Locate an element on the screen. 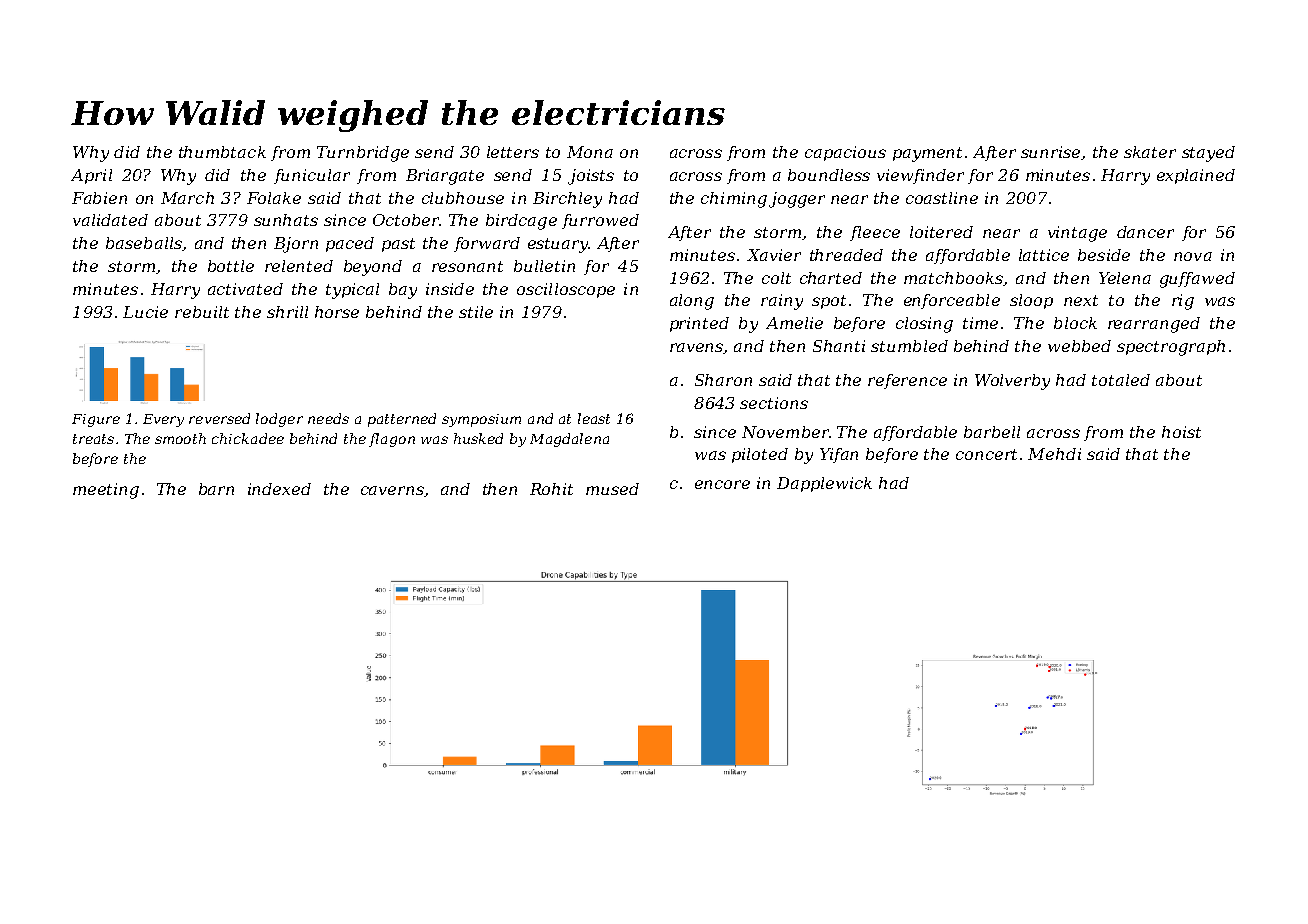  horse is located at coordinates (337, 312).
